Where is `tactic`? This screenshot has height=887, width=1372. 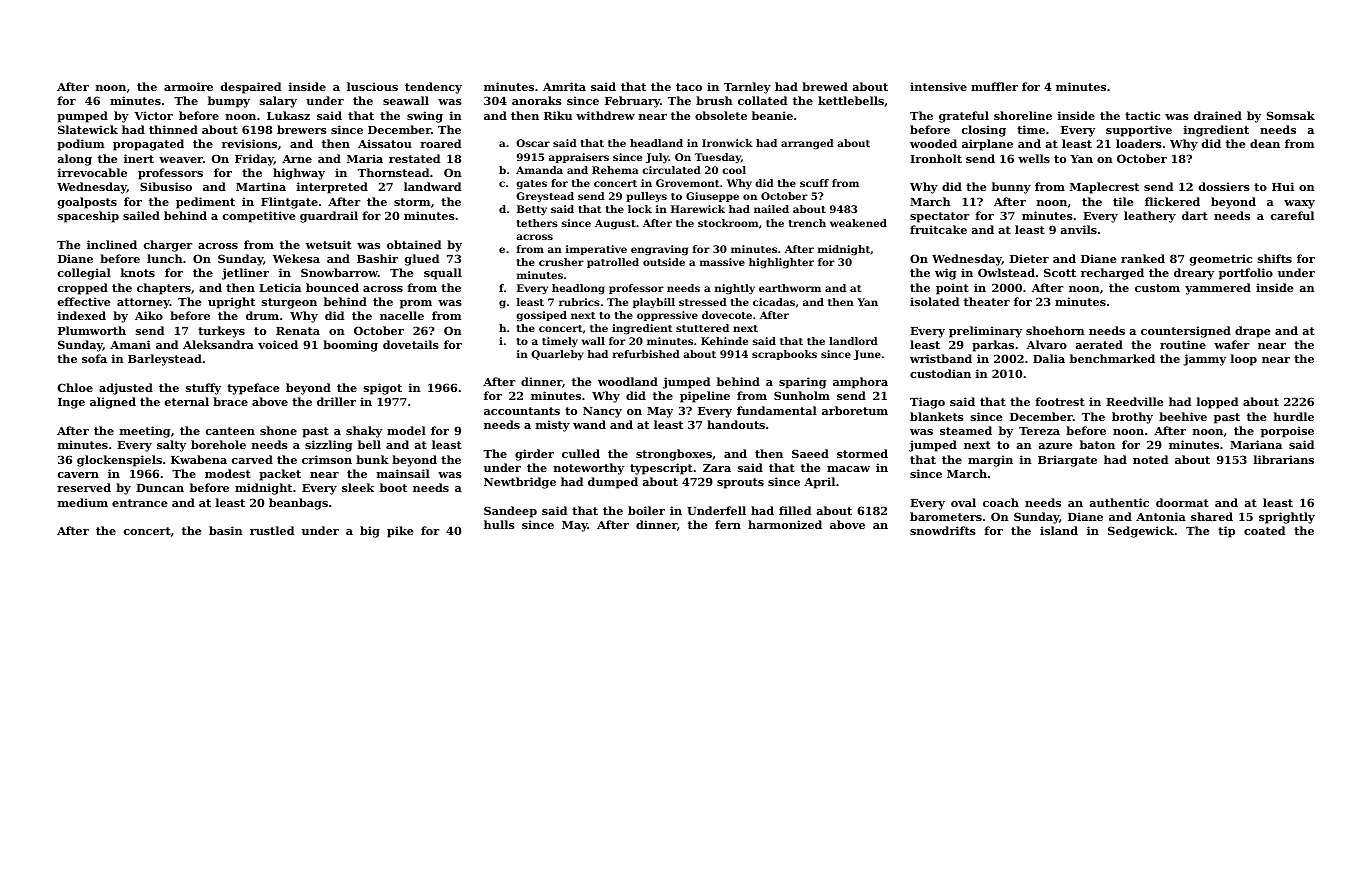 tactic is located at coordinates (1142, 115).
